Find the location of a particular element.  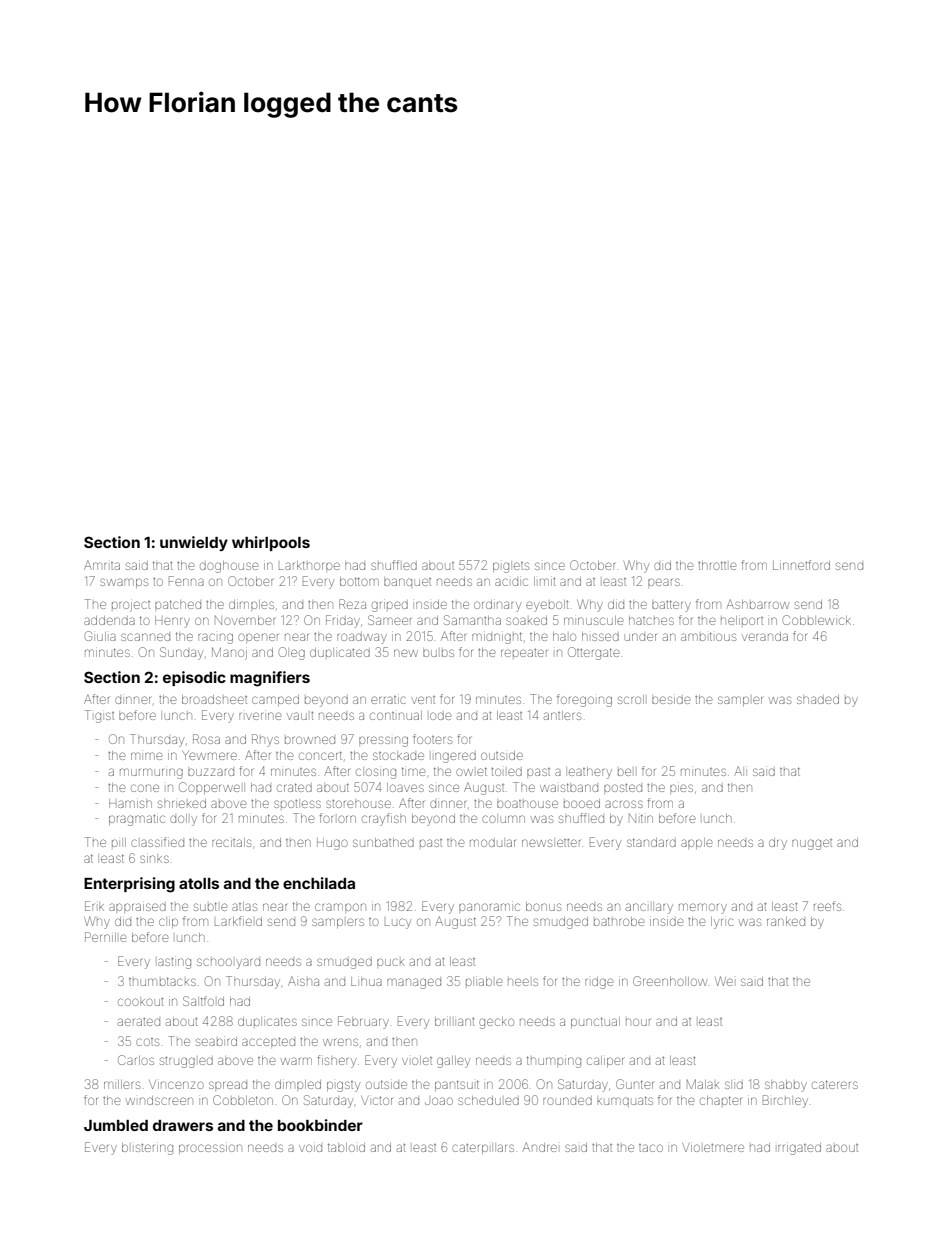

accepted is located at coordinates (268, 1042).
